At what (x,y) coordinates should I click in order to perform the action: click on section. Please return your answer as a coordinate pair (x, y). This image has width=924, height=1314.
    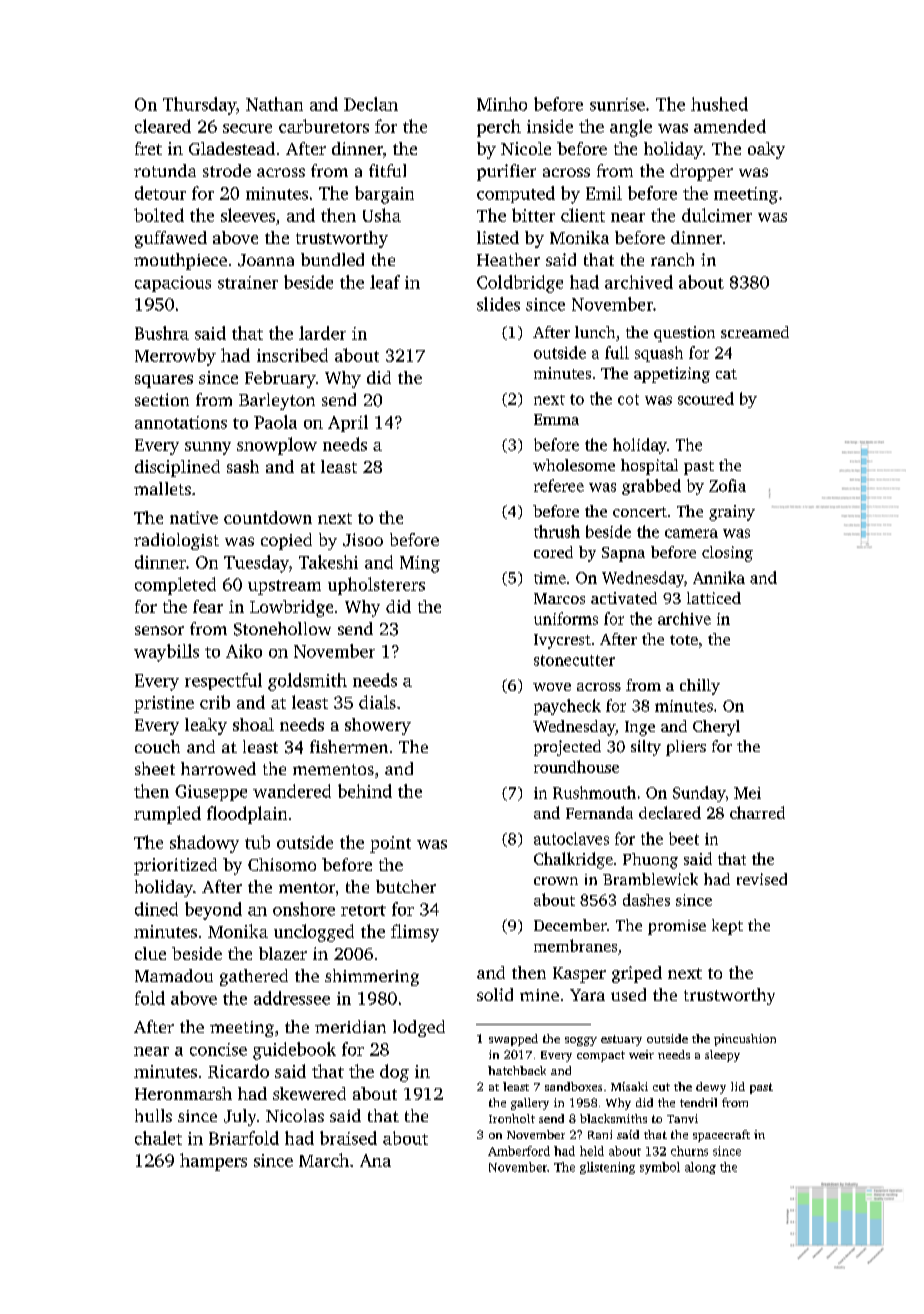
    Looking at the image, I should click on (162, 399).
